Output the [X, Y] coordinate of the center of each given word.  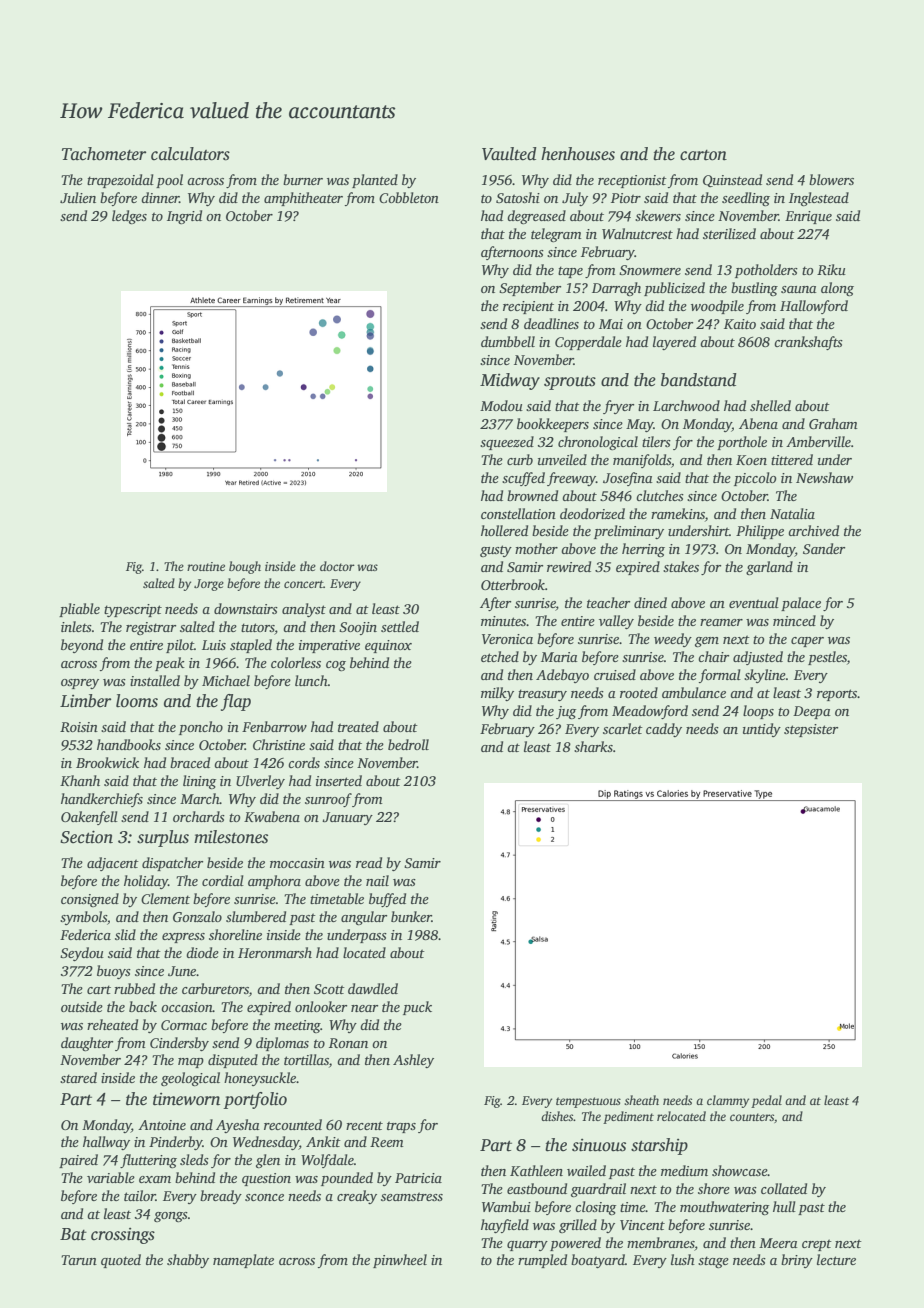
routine [206, 566]
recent [364, 1125]
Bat [73, 1234]
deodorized [592, 513]
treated [358, 726]
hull [784, 1206]
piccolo [755, 479]
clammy [728, 1101]
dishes [557, 1116]
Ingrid [184, 217]
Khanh [80, 780]
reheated [112, 1024]
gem [707, 642]
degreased [536, 217]
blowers [831, 179]
